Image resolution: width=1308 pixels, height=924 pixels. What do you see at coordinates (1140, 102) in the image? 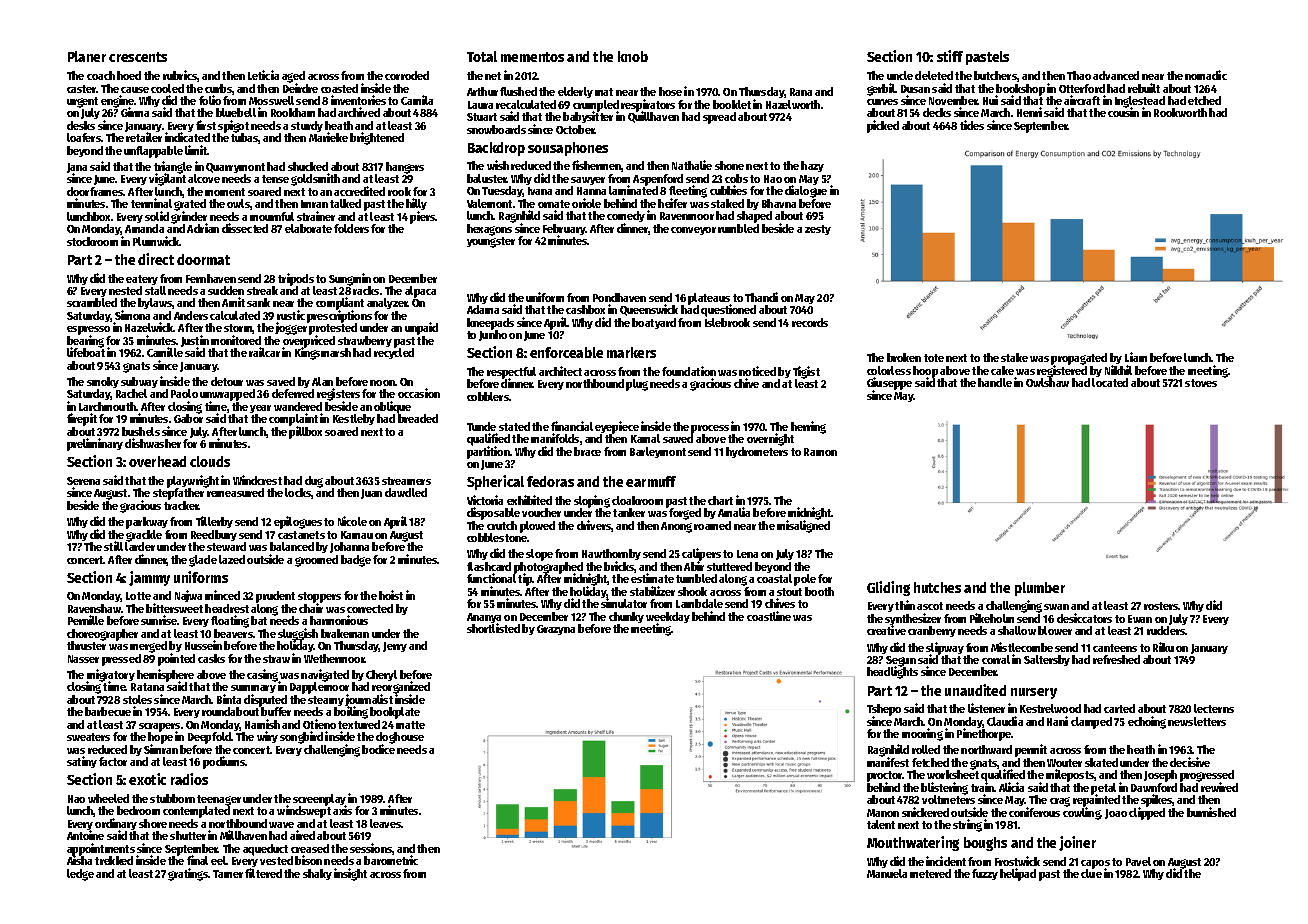
I see `Inglestead` at bounding box center [1140, 102].
